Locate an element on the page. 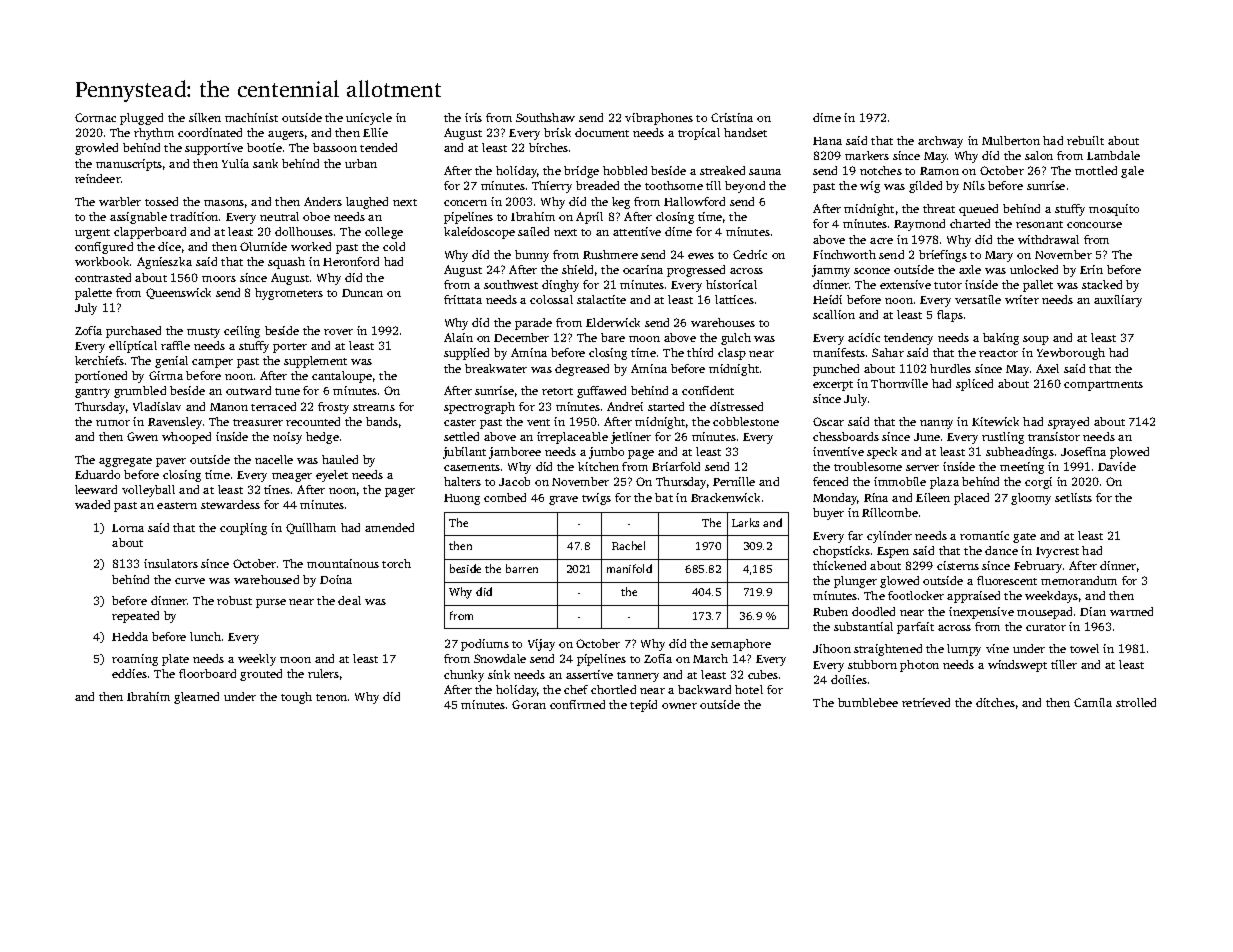  unicycle is located at coordinates (369, 119).
